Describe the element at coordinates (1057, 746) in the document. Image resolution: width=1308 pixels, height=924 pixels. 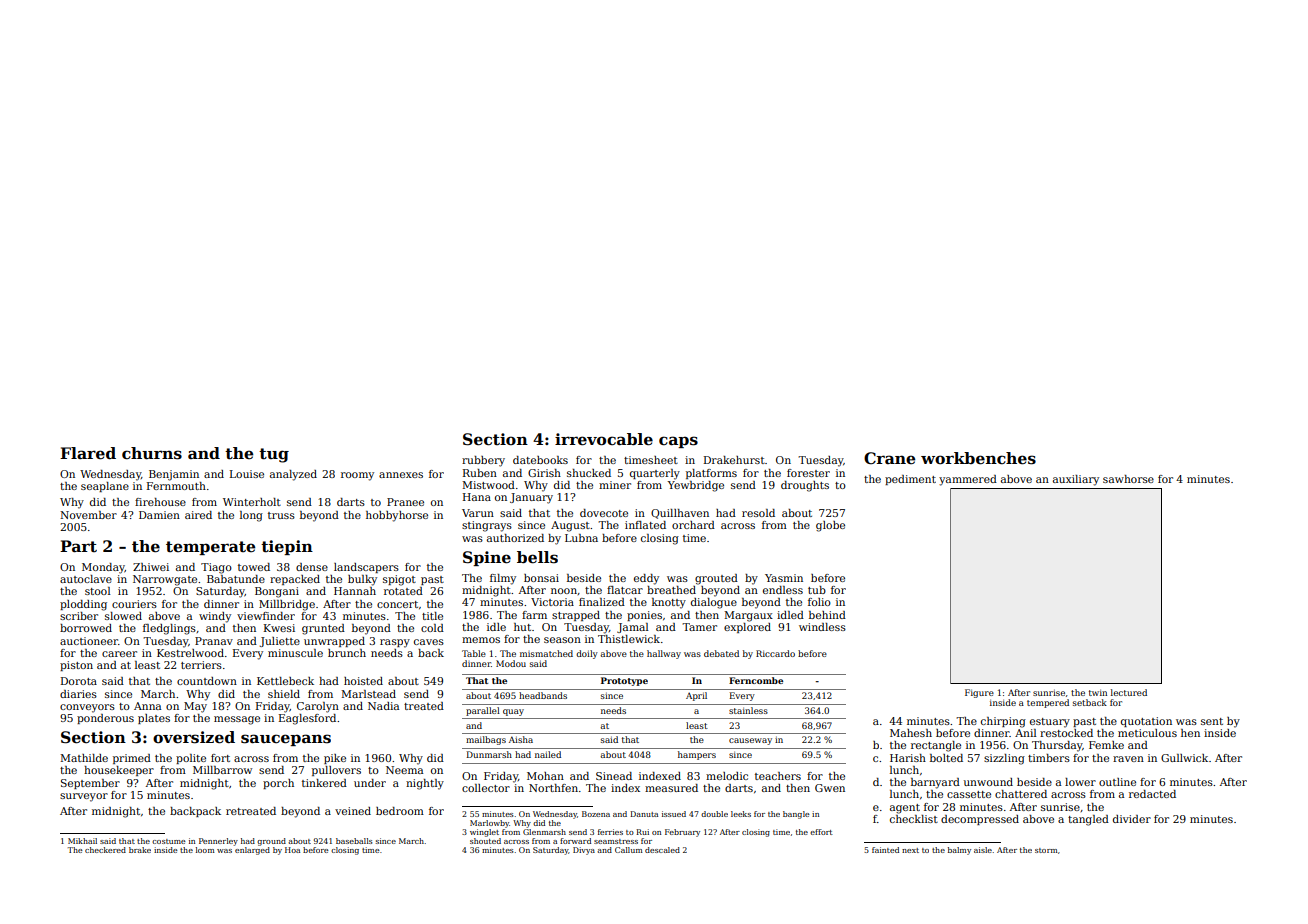
I see `Thursday` at that location.
